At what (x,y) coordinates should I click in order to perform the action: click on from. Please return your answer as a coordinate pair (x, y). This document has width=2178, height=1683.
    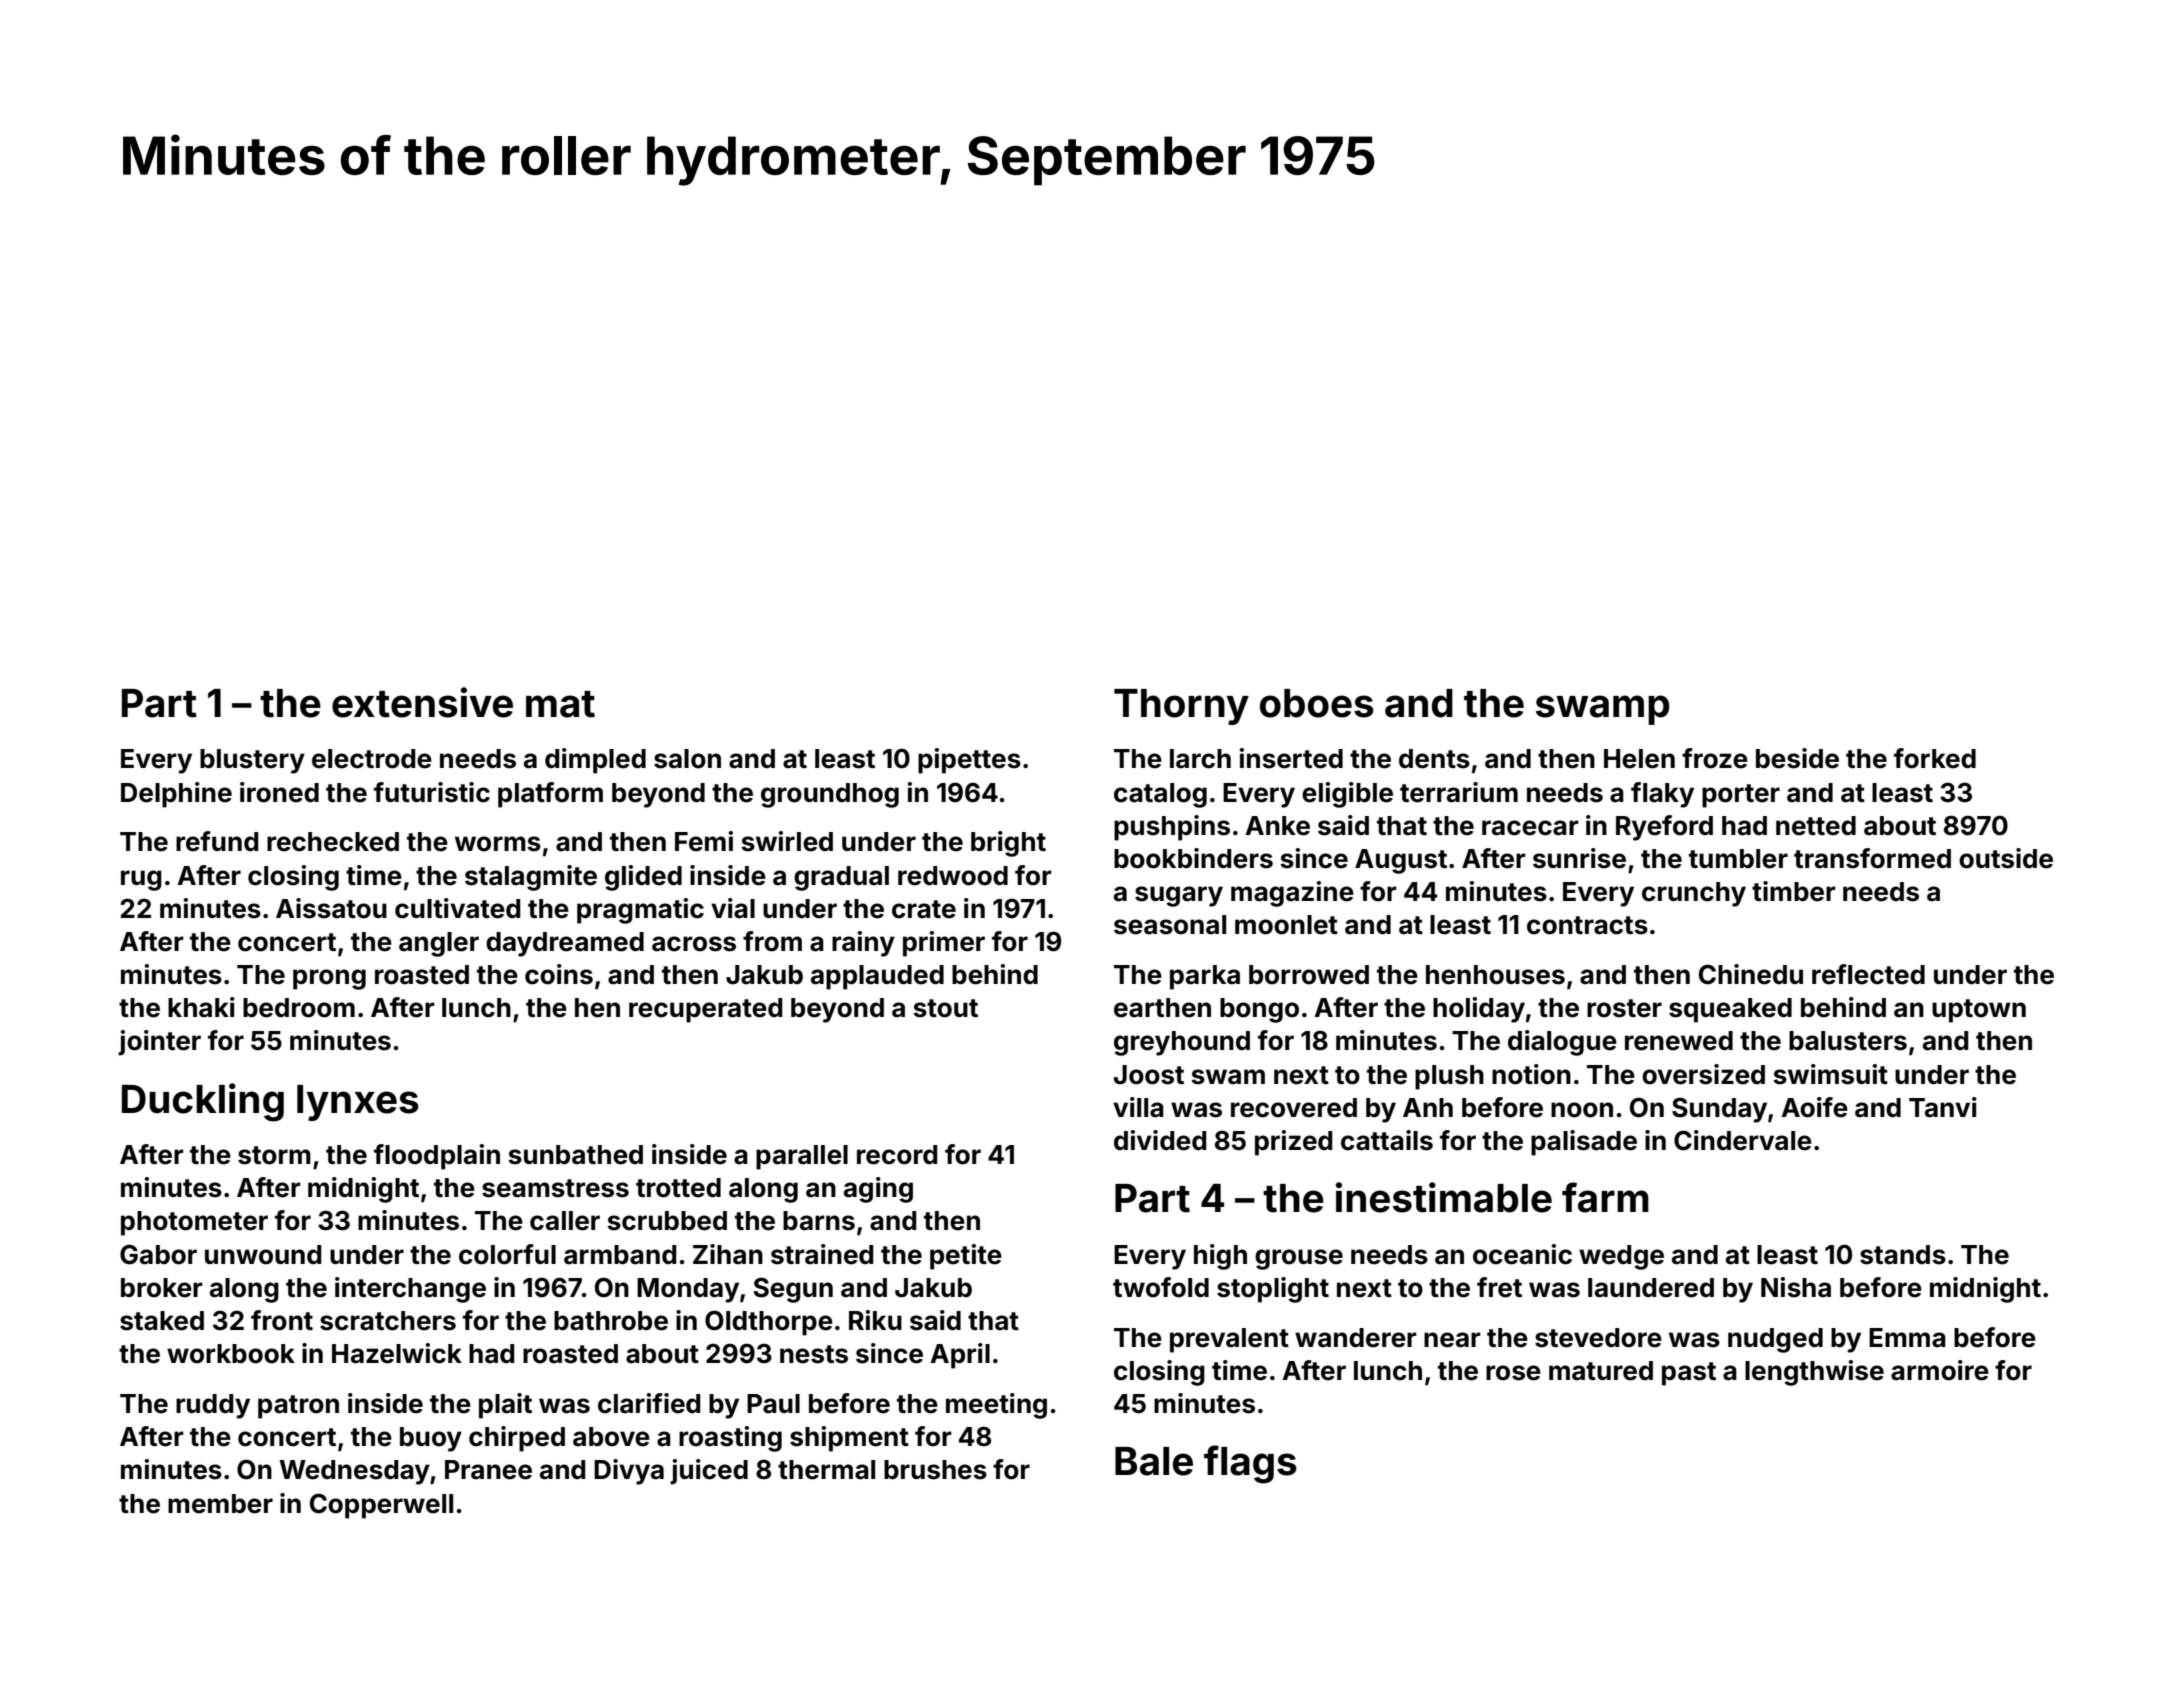
    Looking at the image, I should click on (772, 941).
